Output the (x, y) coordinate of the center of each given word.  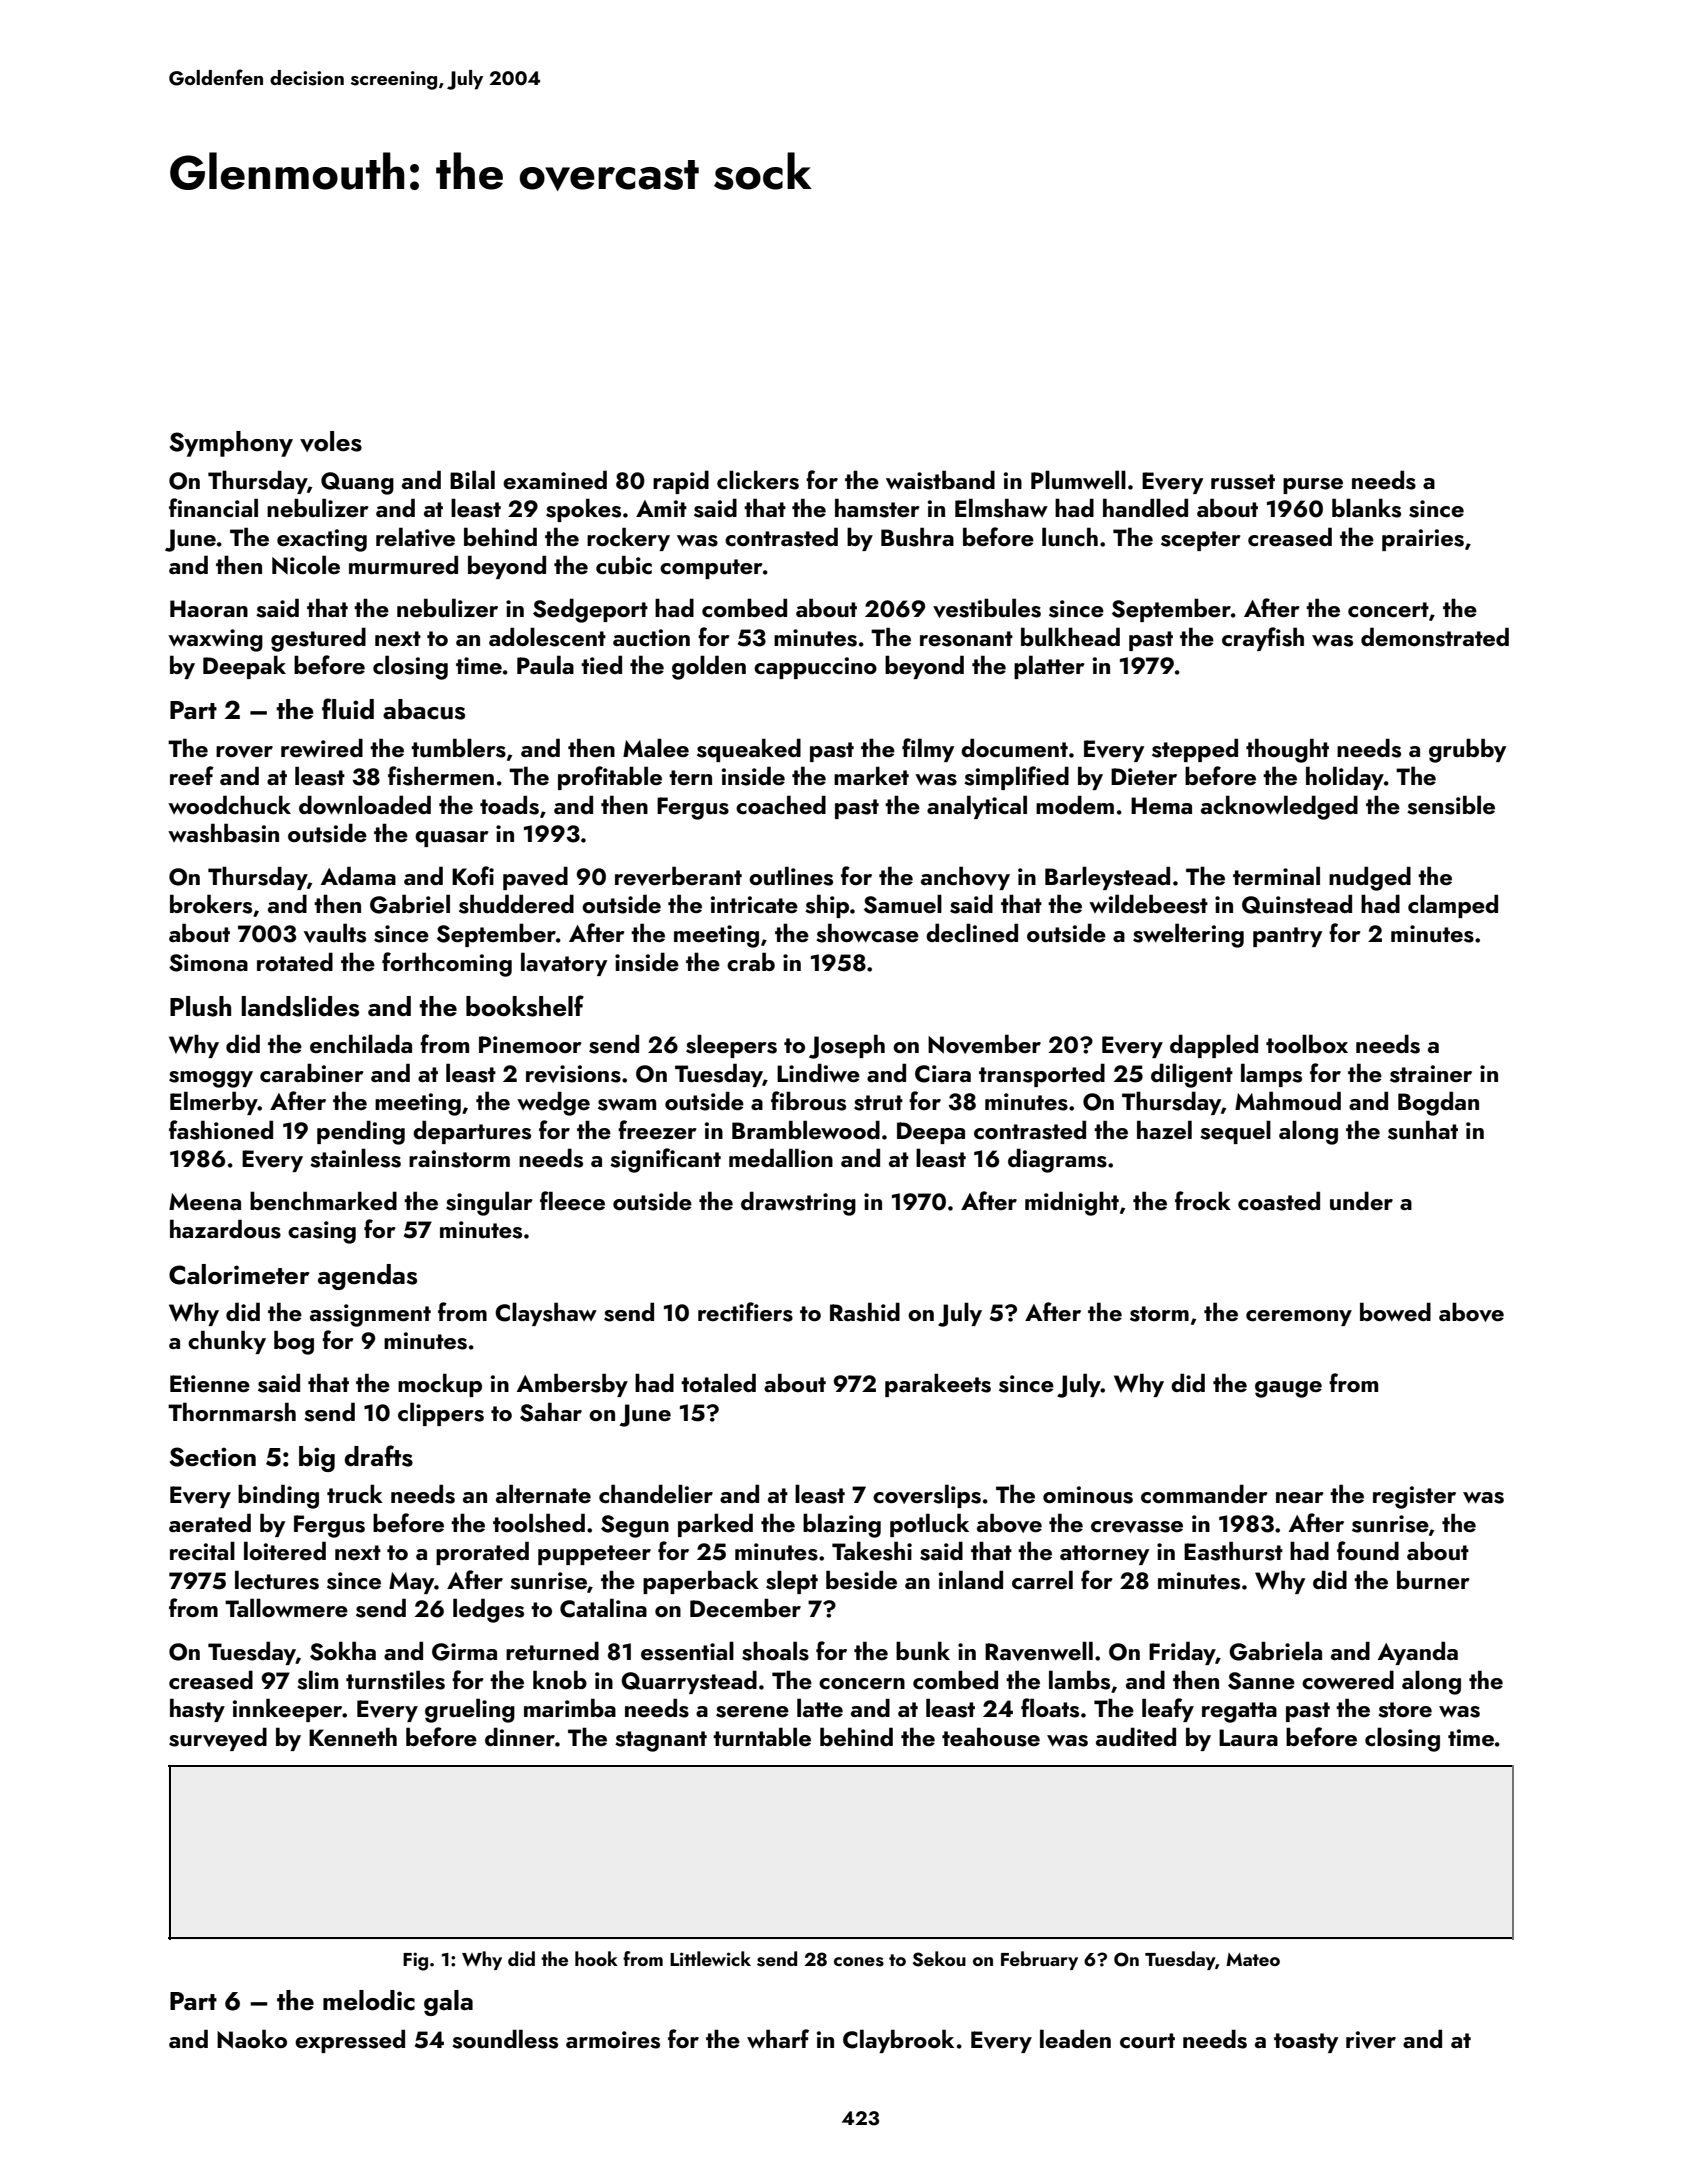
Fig (415, 1961)
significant (665, 1160)
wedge (553, 1103)
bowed (1395, 1311)
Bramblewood (806, 1129)
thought (1287, 750)
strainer (1431, 1074)
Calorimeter (239, 1274)
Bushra (917, 537)
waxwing (215, 640)
